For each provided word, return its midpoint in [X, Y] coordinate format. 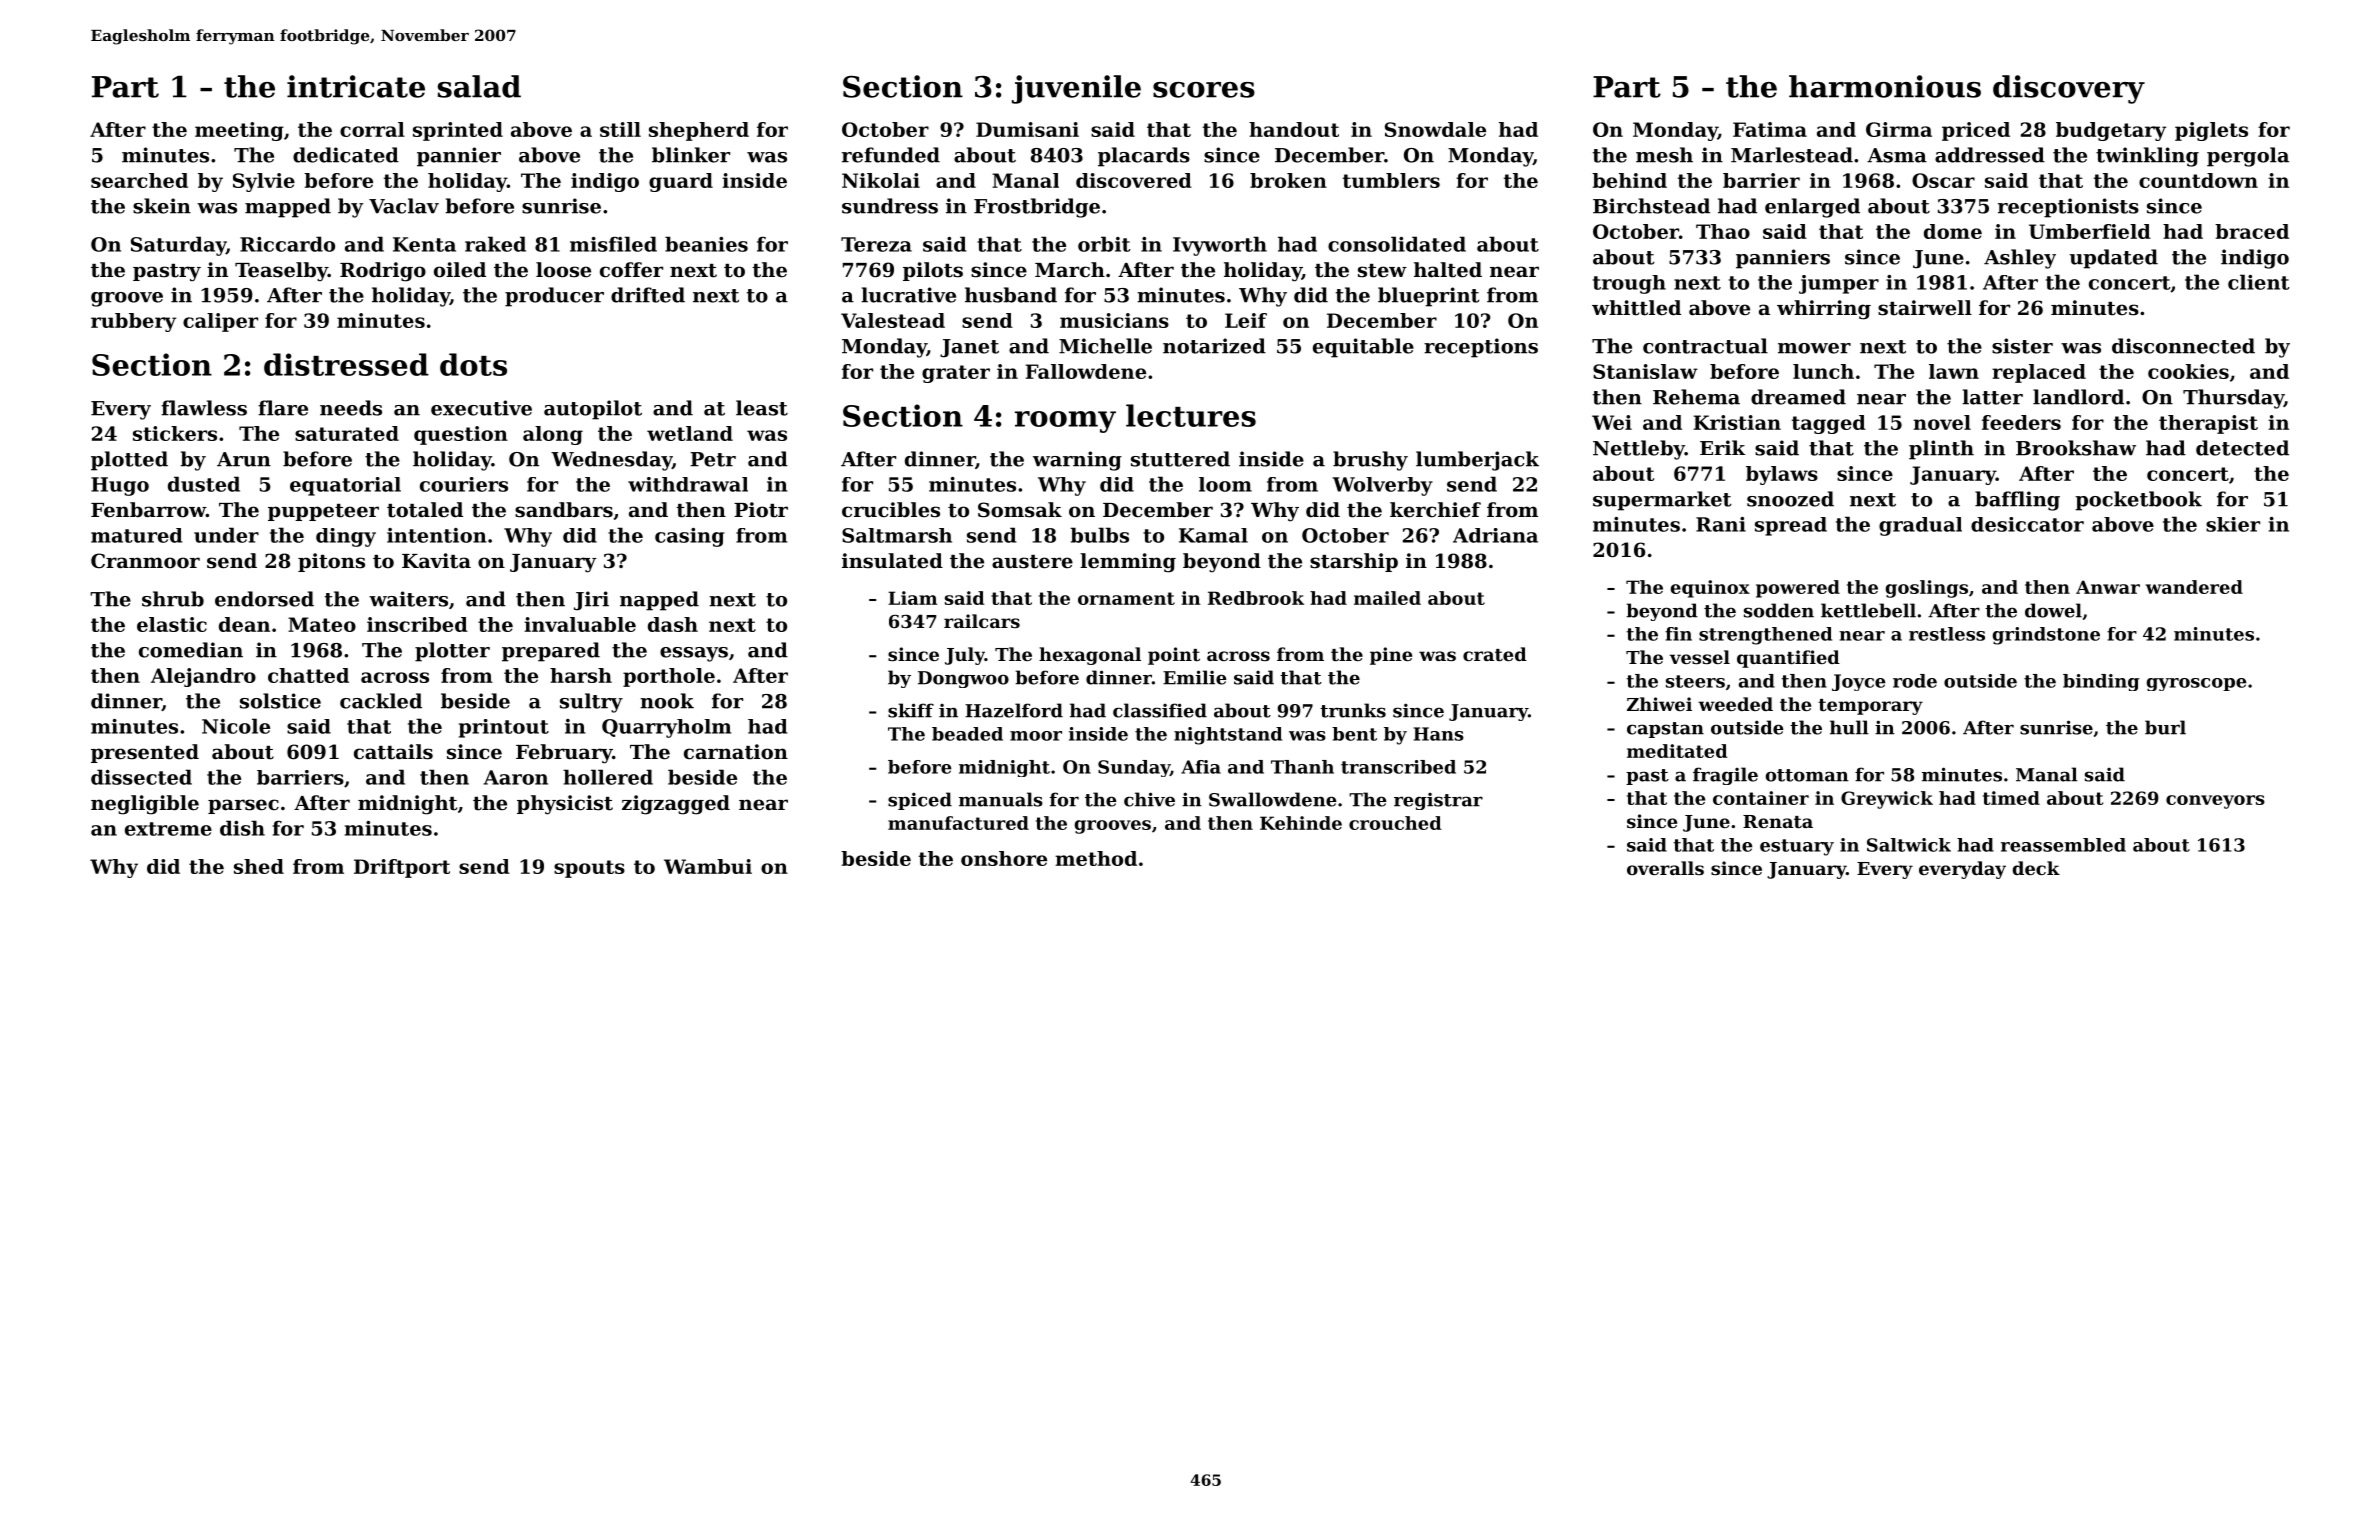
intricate [356, 86]
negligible [145, 805]
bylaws [1782, 475]
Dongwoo [963, 679]
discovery [2069, 89]
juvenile [1076, 89]
